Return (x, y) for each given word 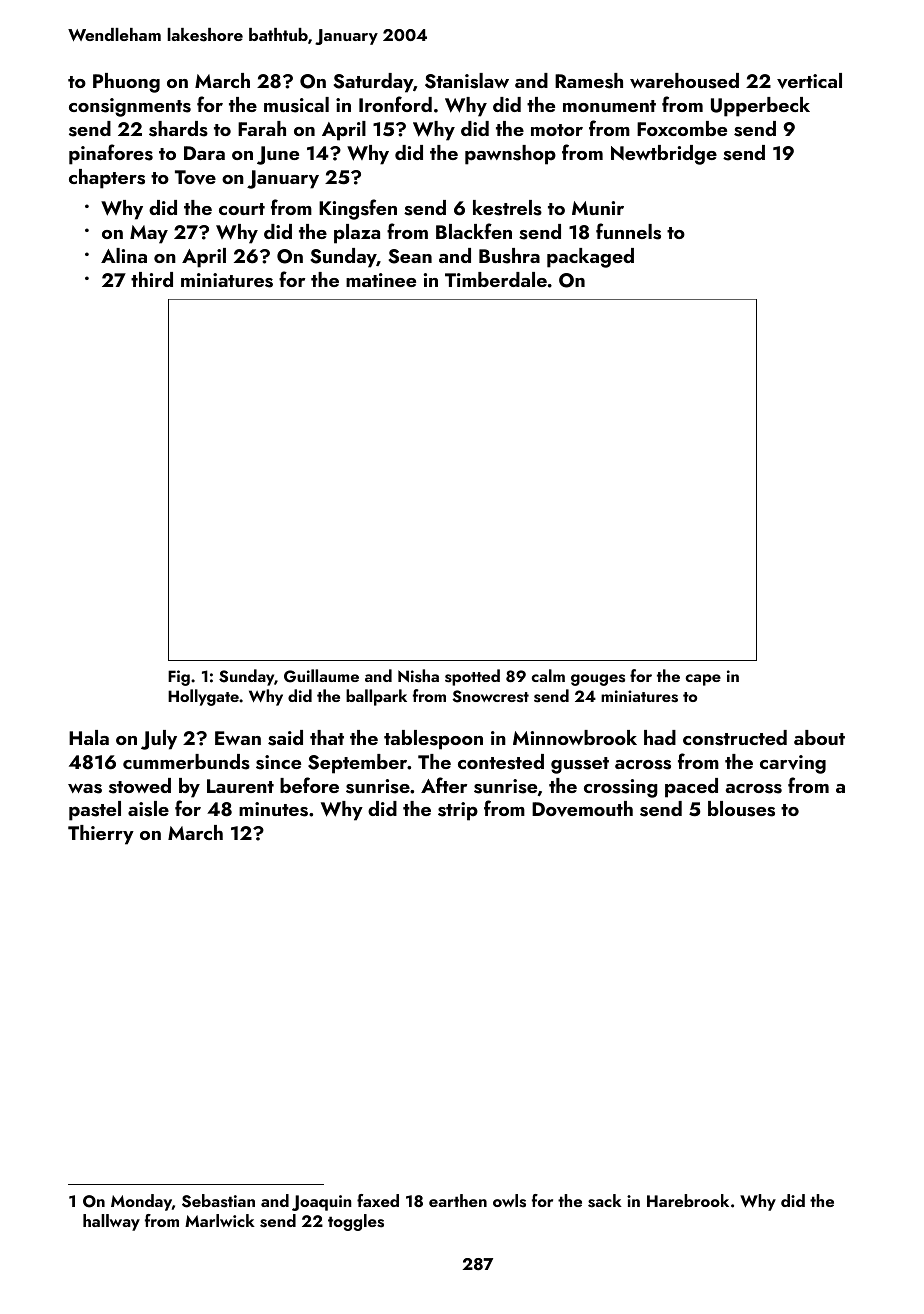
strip (458, 811)
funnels (628, 231)
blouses (741, 809)
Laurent (240, 786)
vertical (809, 81)
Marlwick (220, 1220)
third (152, 279)
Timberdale (496, 279)
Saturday (373, 83)
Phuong (126, 83)
